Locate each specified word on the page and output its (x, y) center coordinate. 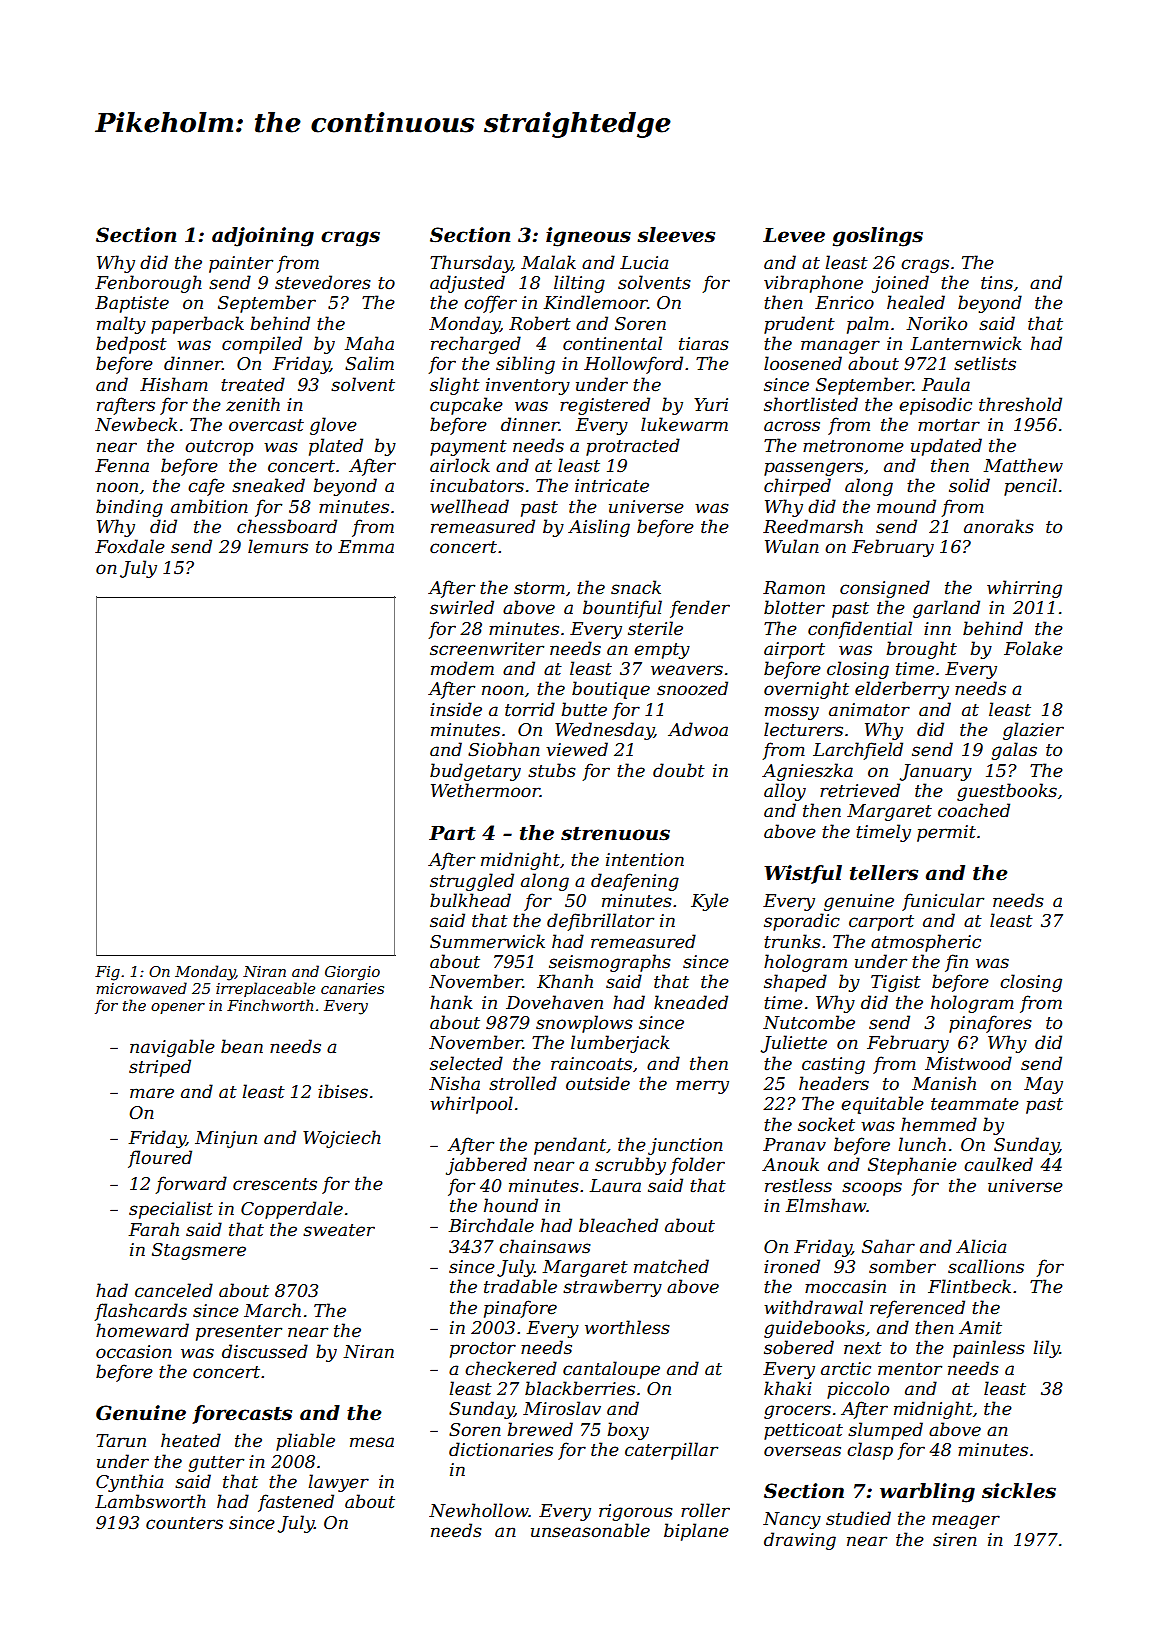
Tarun (121, 1440)
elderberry (902, 690)
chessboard (287, 526)
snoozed (692, 688)
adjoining (263, 237)
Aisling (599, 528)
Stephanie (912, 1166)
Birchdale (491, 1225)
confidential (860, 630)
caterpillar (671, 1451)
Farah (154, 1229)
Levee (794, 235)
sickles (1019, 1491)
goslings (878, 237)
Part (452, 833)
